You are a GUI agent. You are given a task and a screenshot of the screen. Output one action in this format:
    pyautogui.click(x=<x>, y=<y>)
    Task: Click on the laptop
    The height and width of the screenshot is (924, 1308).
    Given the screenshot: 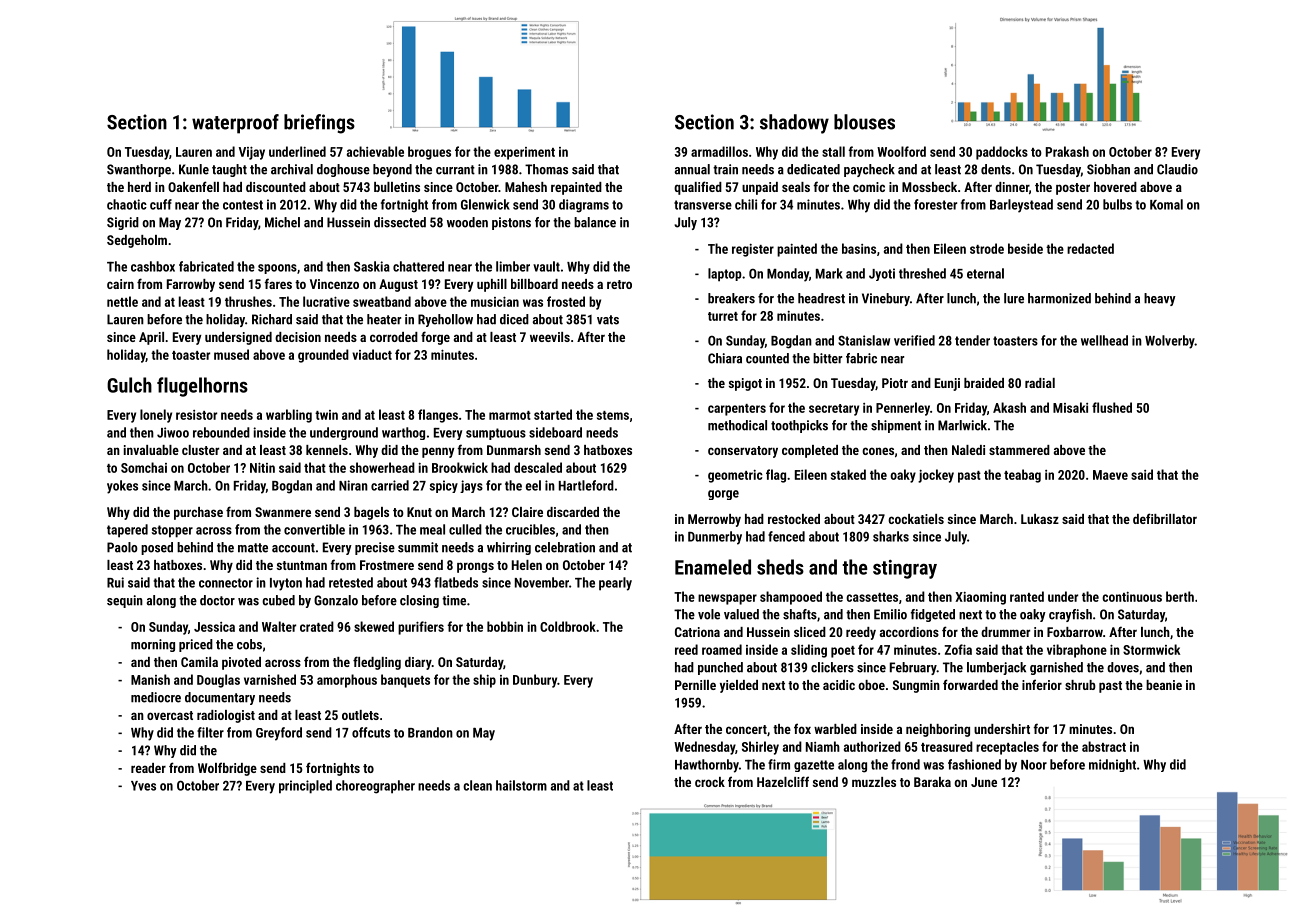 What is the action you would take?
    pyautogui.click(x=725, y=275)
